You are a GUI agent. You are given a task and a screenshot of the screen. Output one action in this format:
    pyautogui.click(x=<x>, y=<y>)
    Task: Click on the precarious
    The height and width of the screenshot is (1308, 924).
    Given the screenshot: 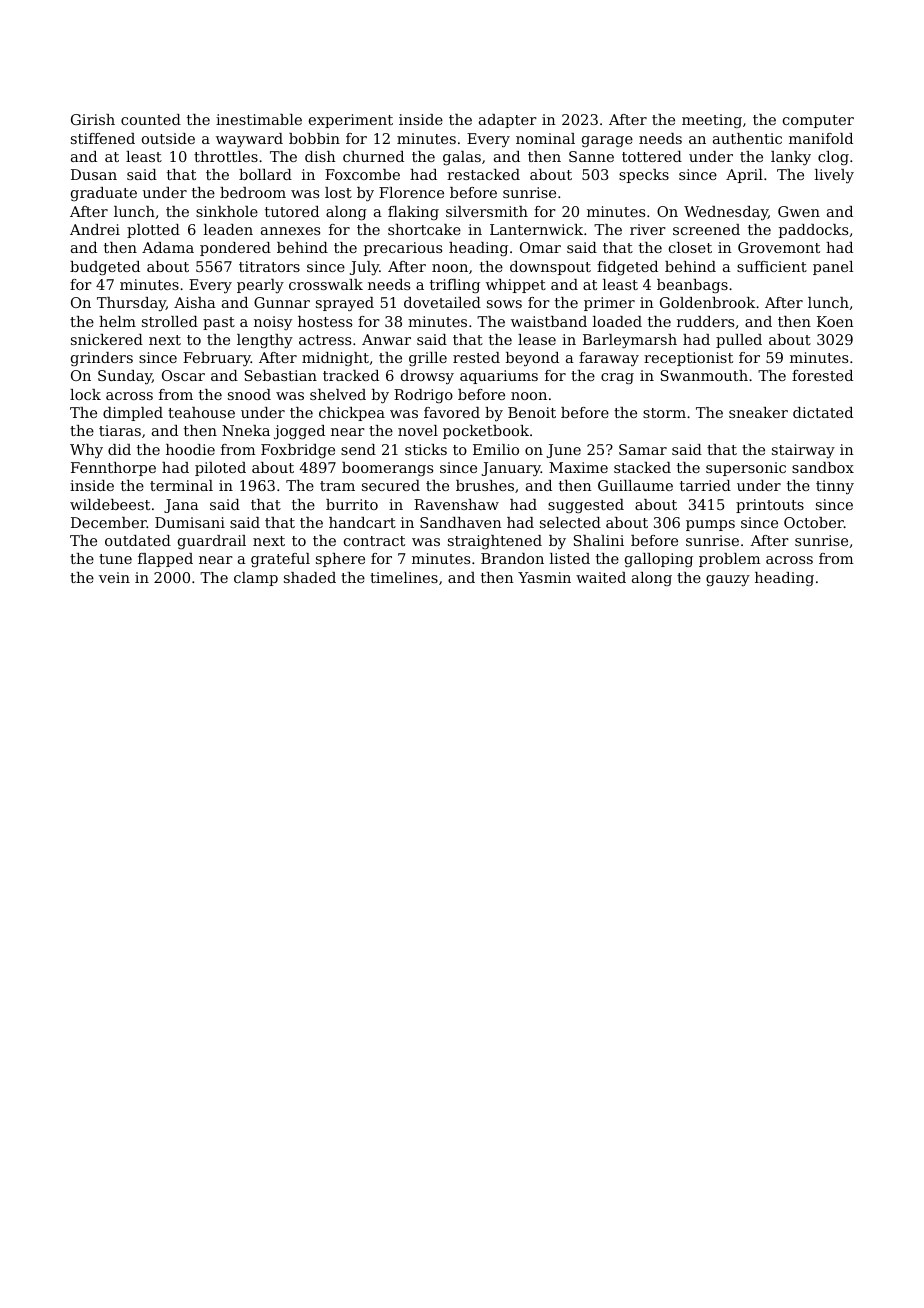 What is the action you would take?
    pyautogui.click(x=403, y=249)
